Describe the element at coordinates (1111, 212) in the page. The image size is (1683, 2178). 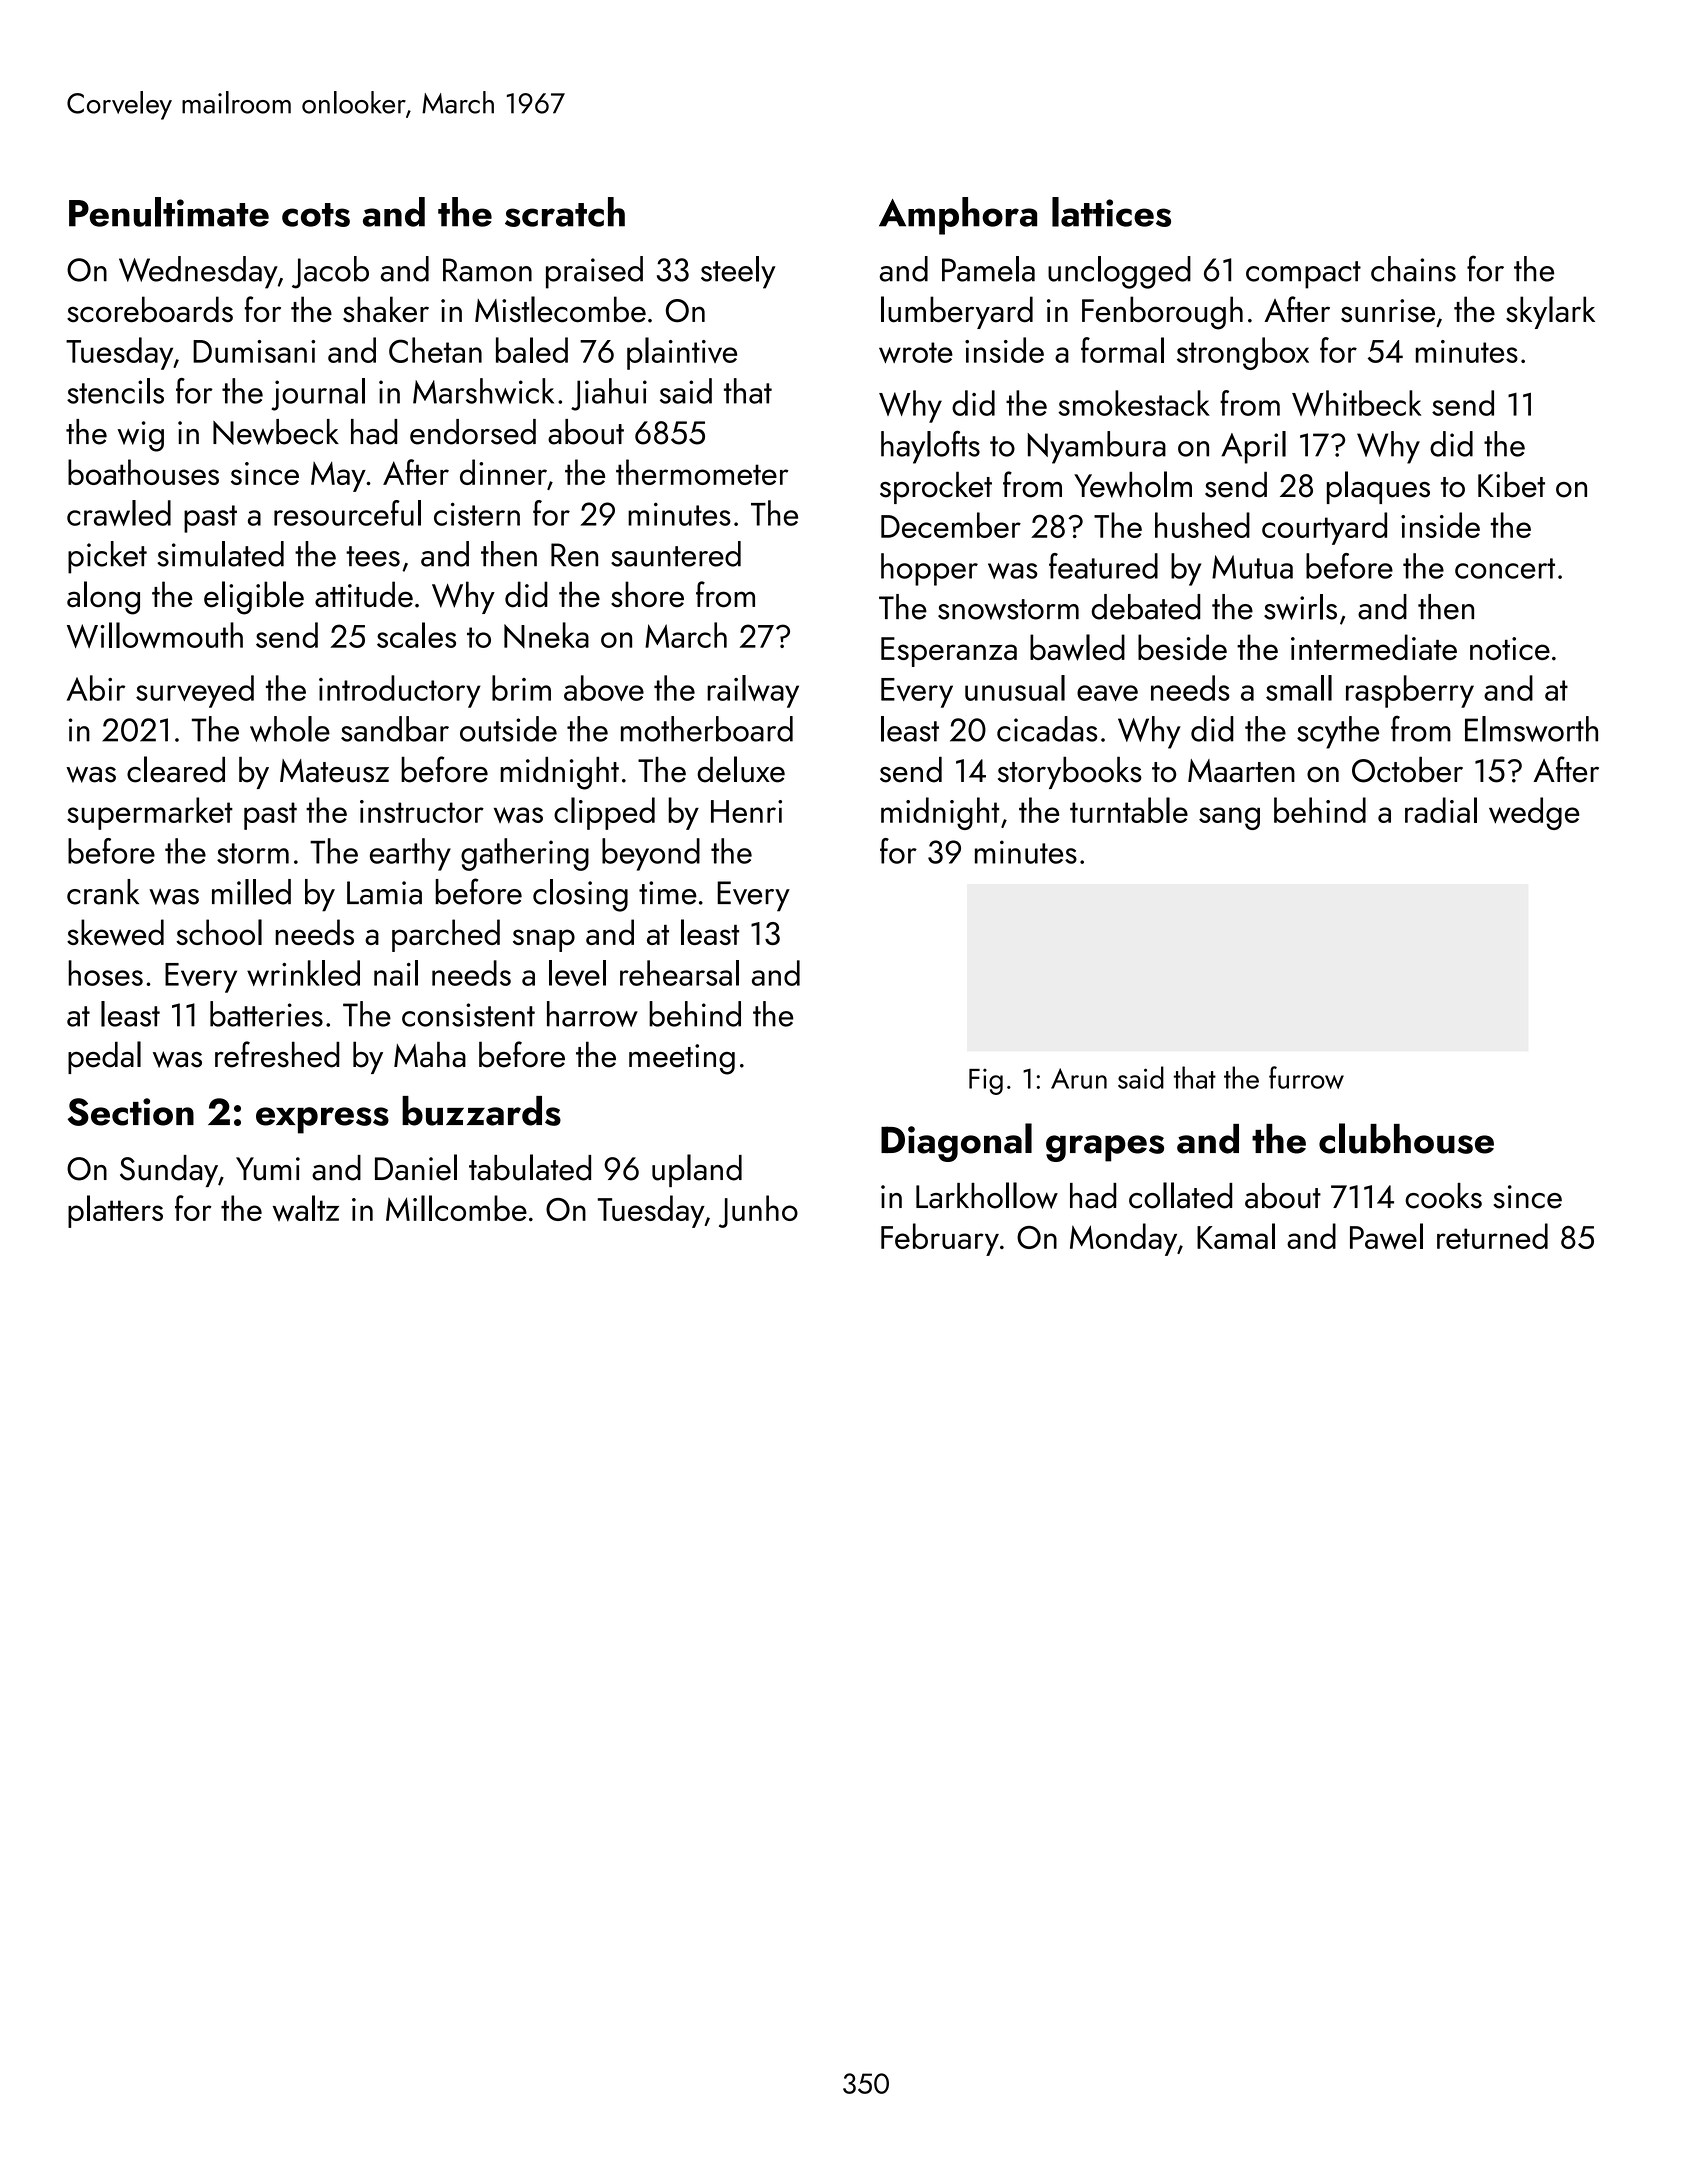
I see `lattices` at that location.
